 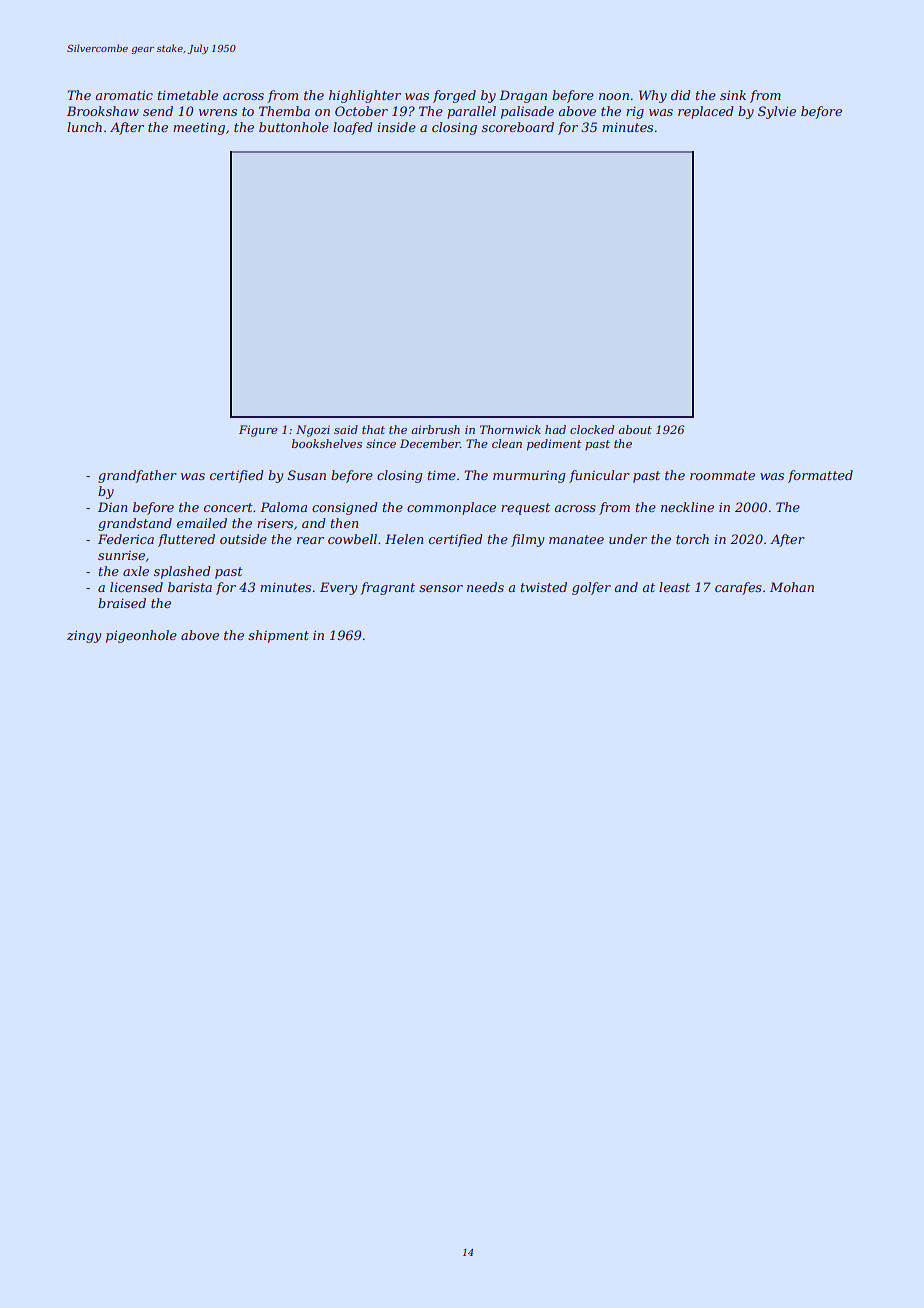 What do you see at coordinates (199, 128) in the screenshot?
I see `meeting` at bounding box center [199, 128].
